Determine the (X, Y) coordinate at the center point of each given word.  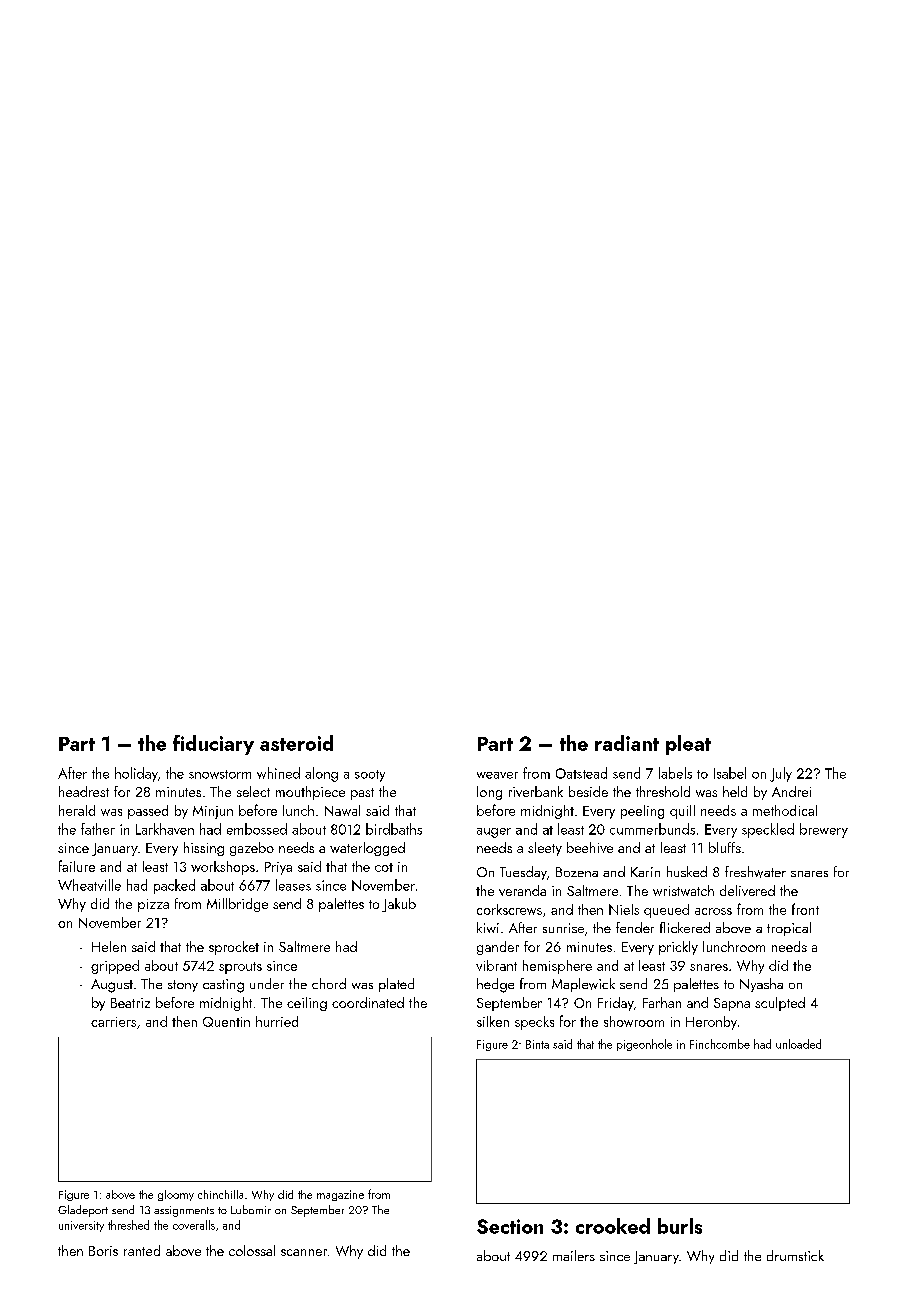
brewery (824, 830)
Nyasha (761, 985)
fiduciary (213, 745)
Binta (537, 1044)
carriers (113, 1022)
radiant (627, 743)
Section (510, 1226)
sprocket (234, 948)
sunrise (563, 928)
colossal (252, 1250)
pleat (688, 745)
